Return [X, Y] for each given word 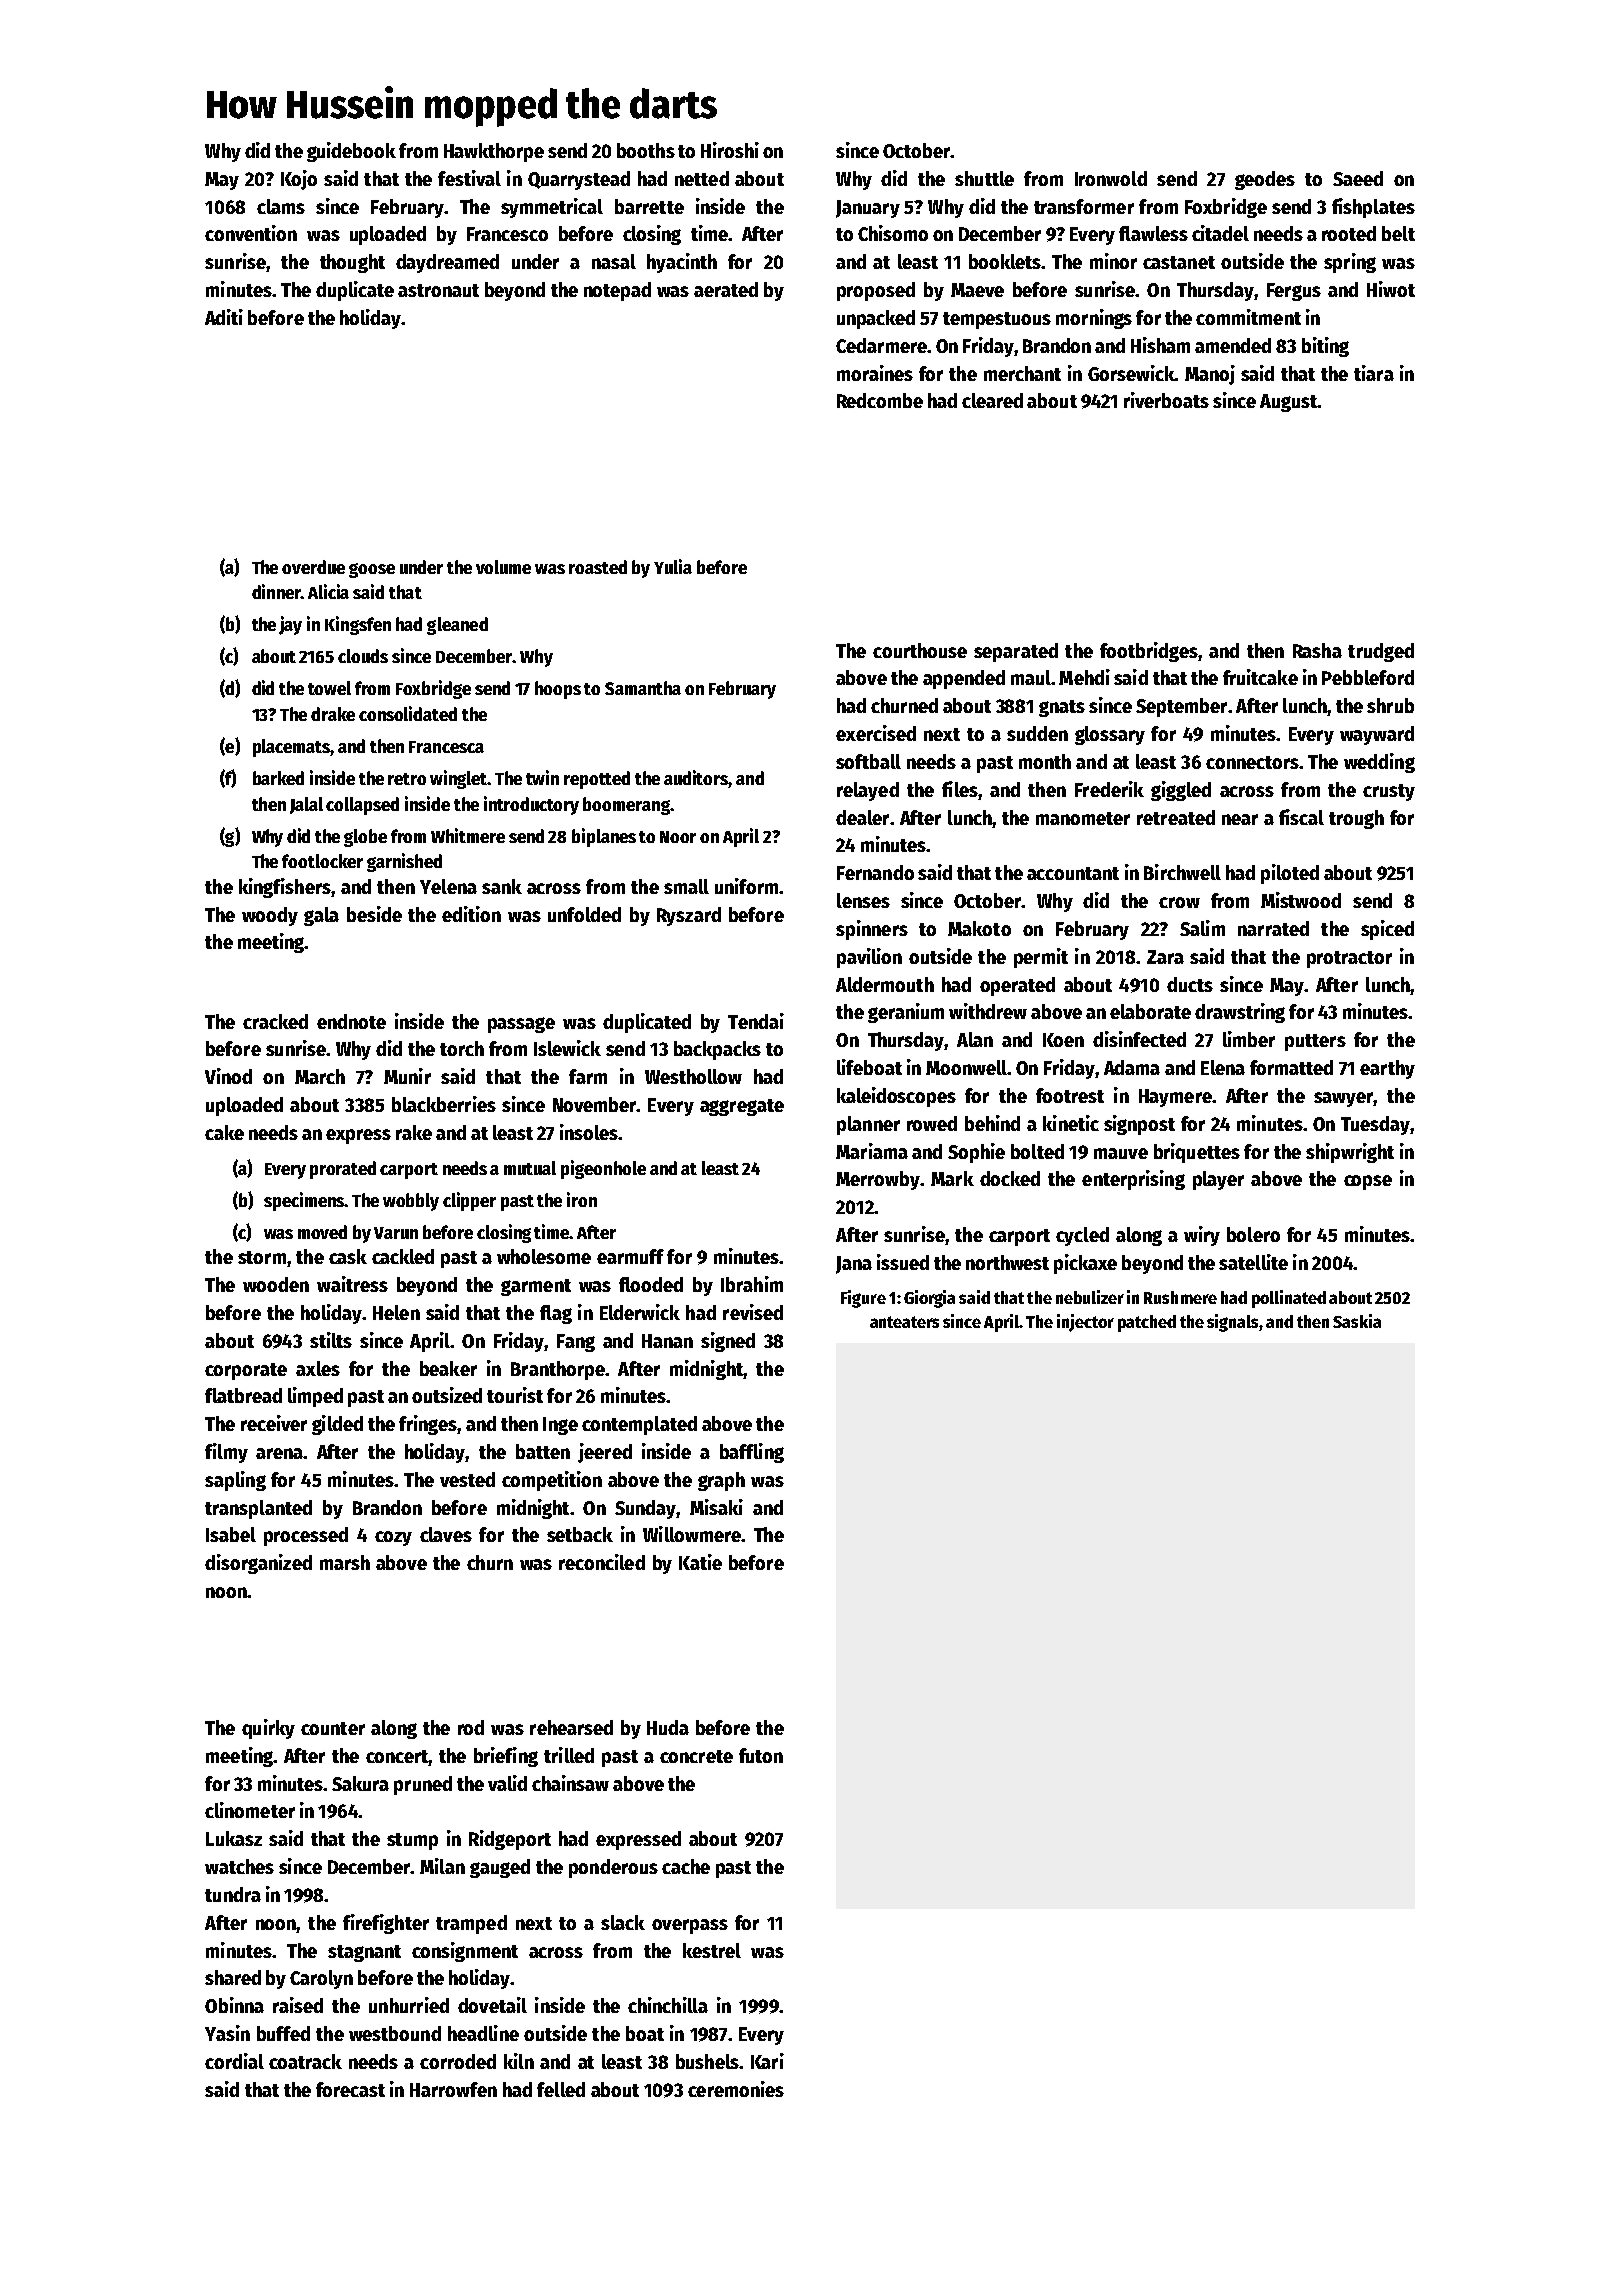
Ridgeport [510, 1840]
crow [1179, 902]
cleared [992, 400]
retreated [1176, 817]
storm [262, 1257]
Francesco [507, 234]
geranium [906, 1013]
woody [270, 916]
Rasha [1317, 650]
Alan [975, 1039]
